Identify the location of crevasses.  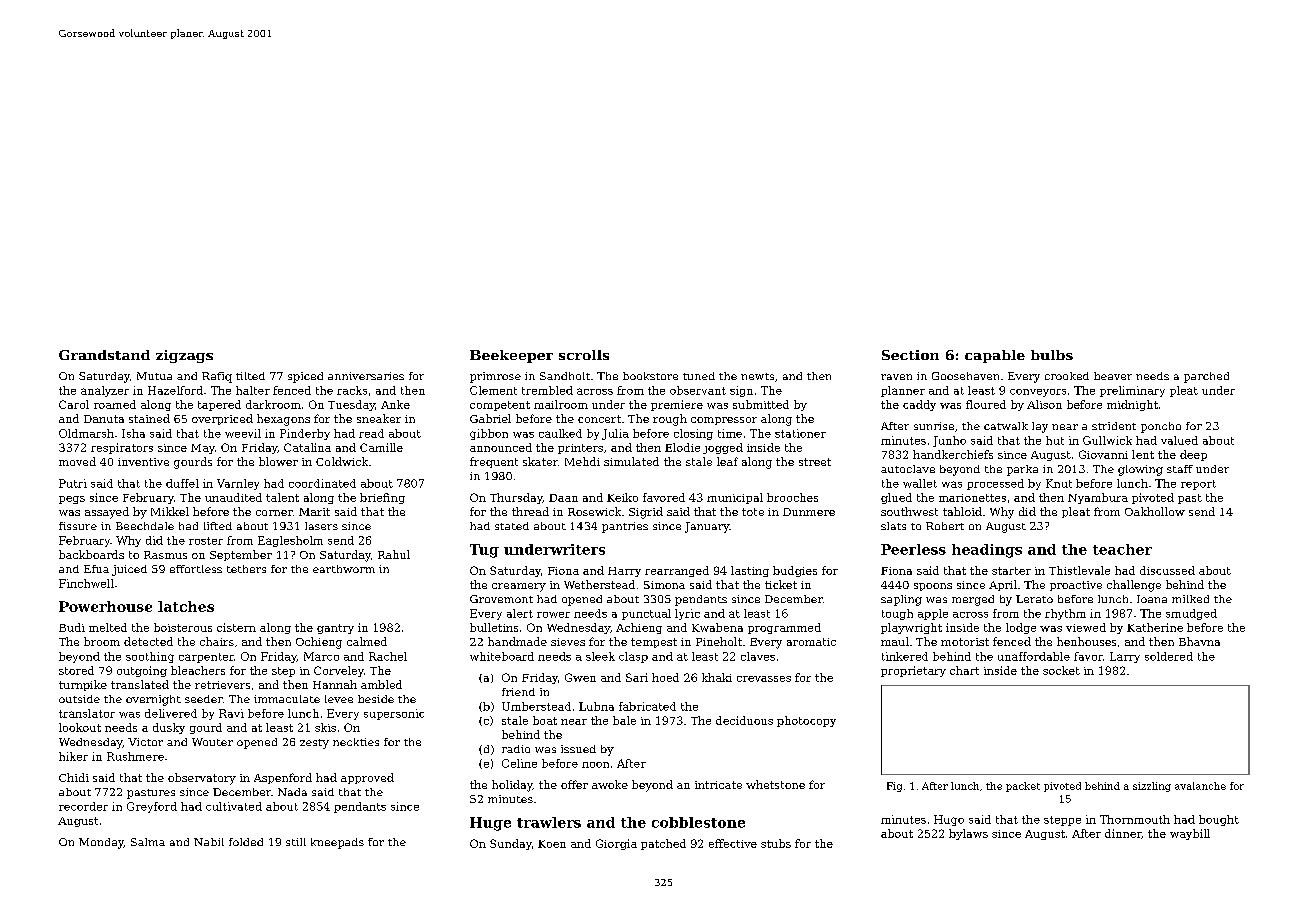
(764, 679).
